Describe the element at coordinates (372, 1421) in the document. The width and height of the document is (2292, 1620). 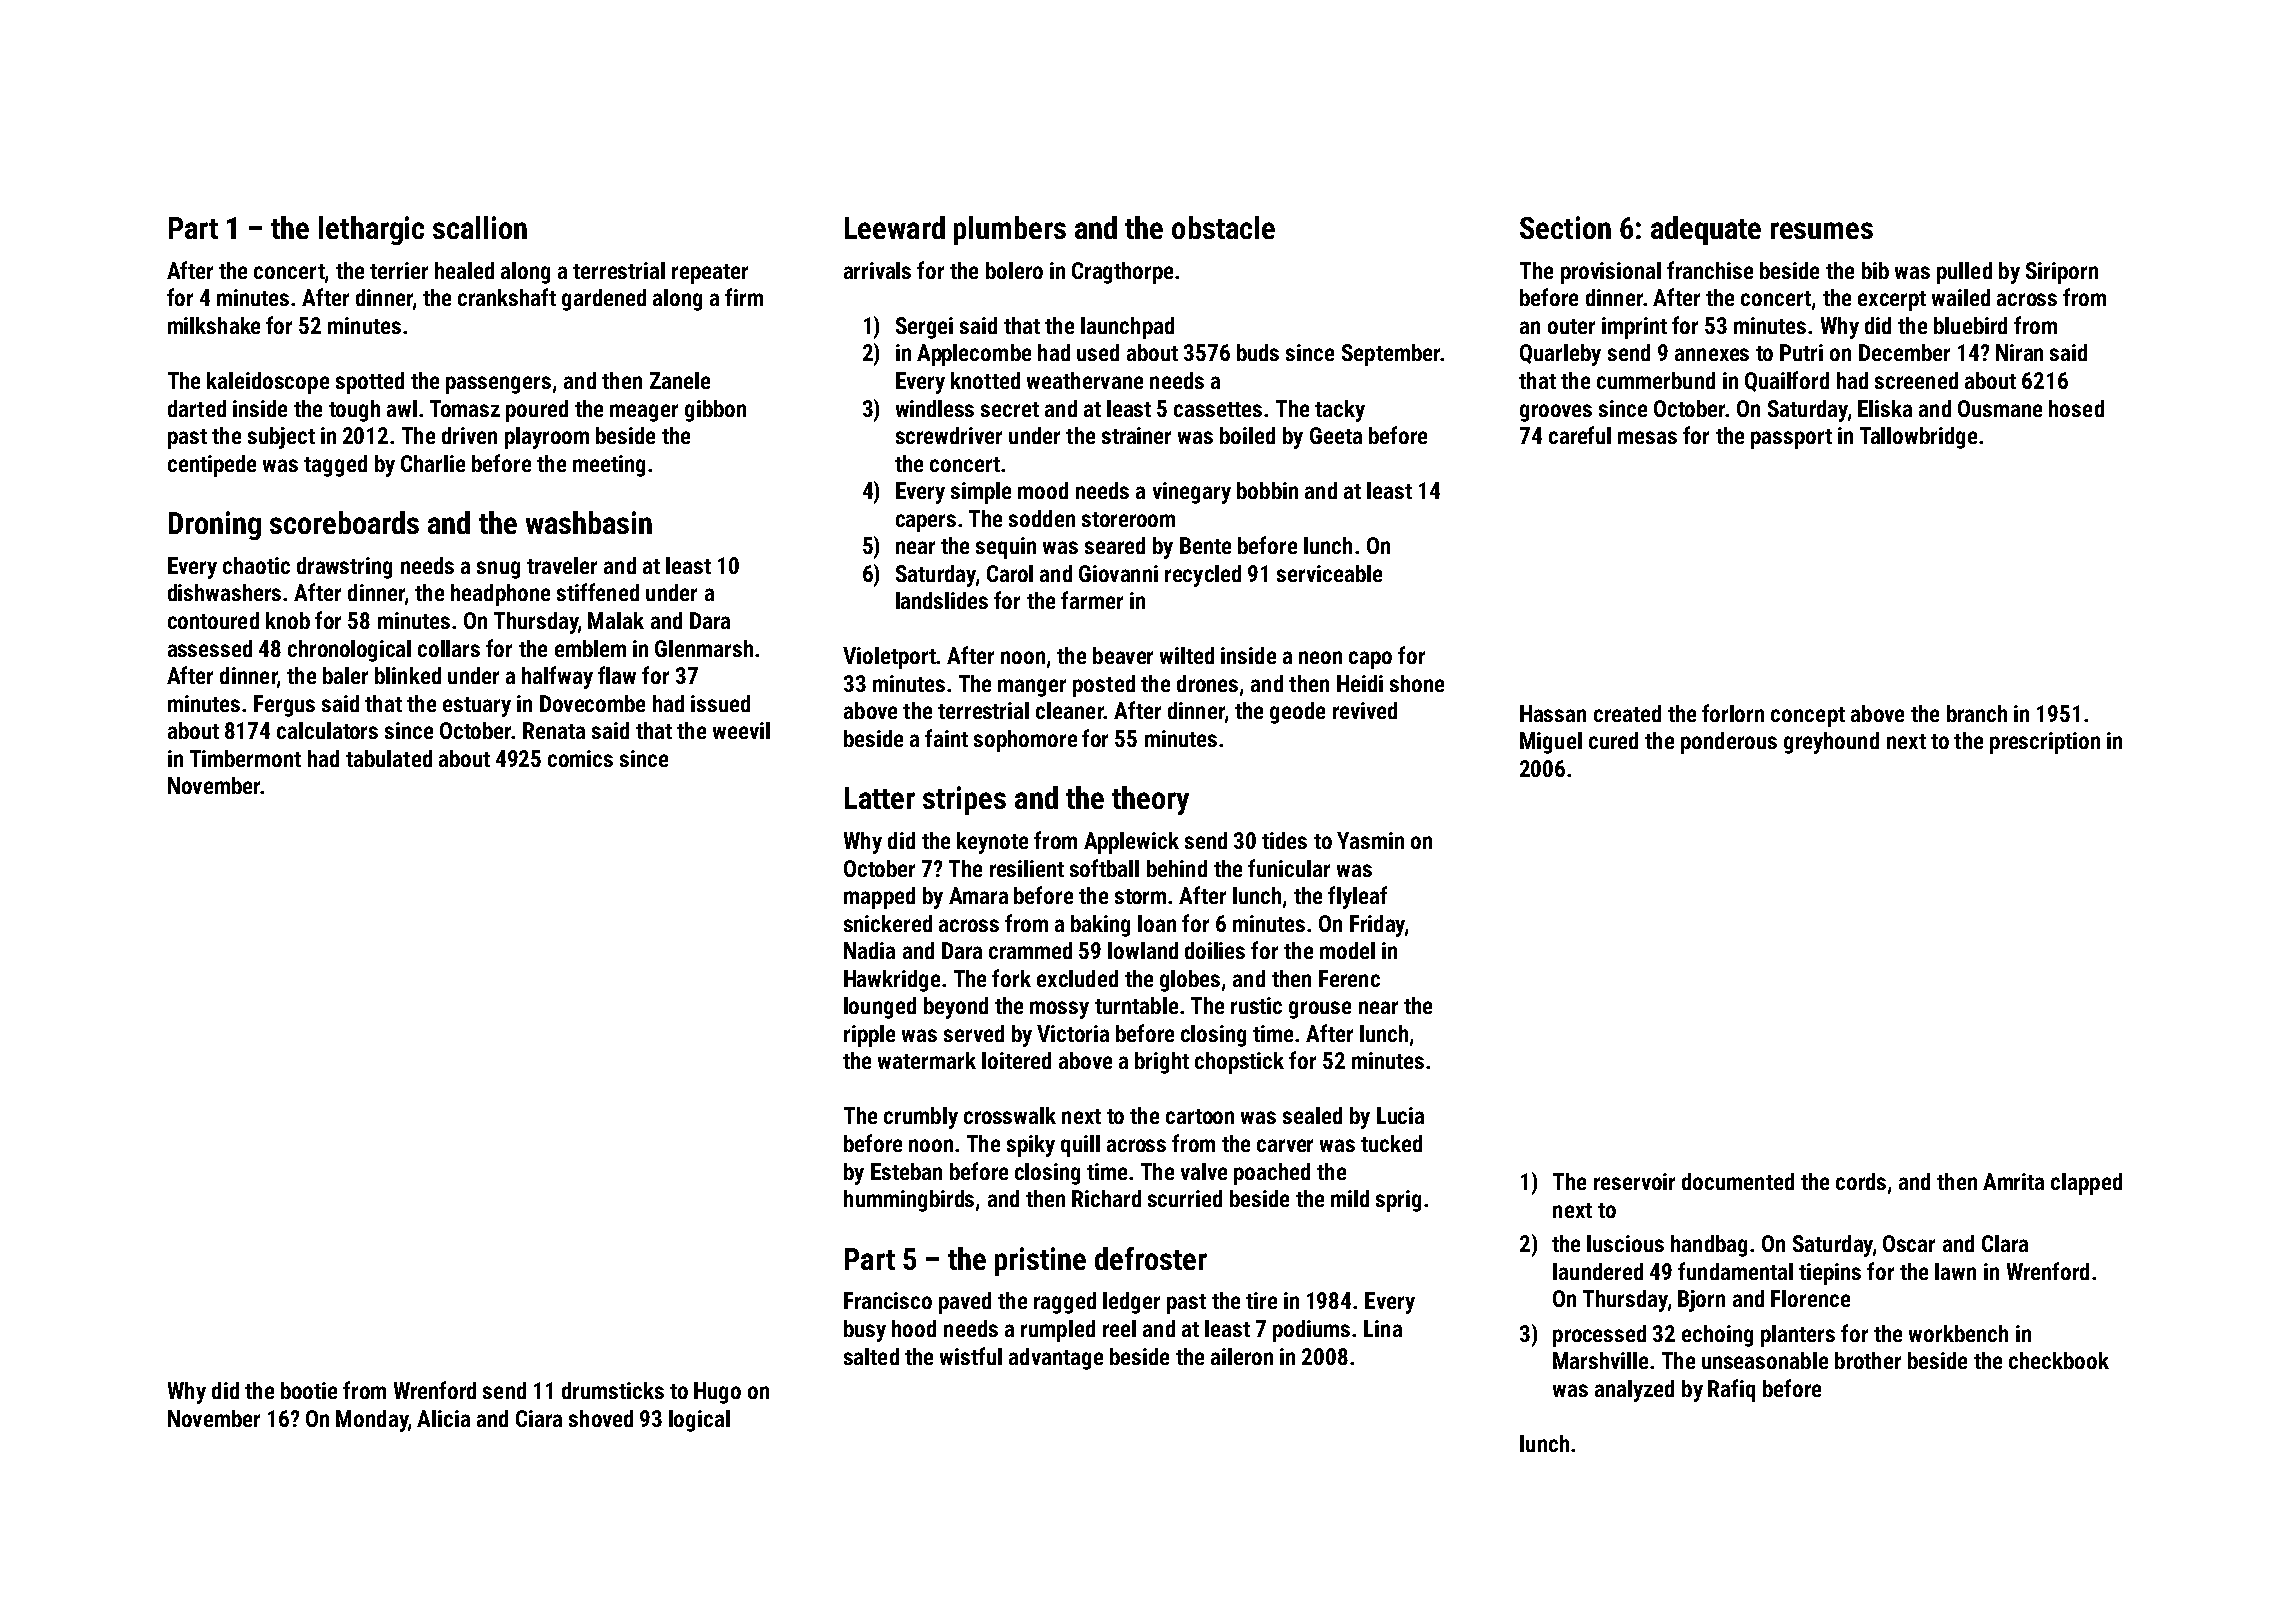
I see `Monday` at that location.
